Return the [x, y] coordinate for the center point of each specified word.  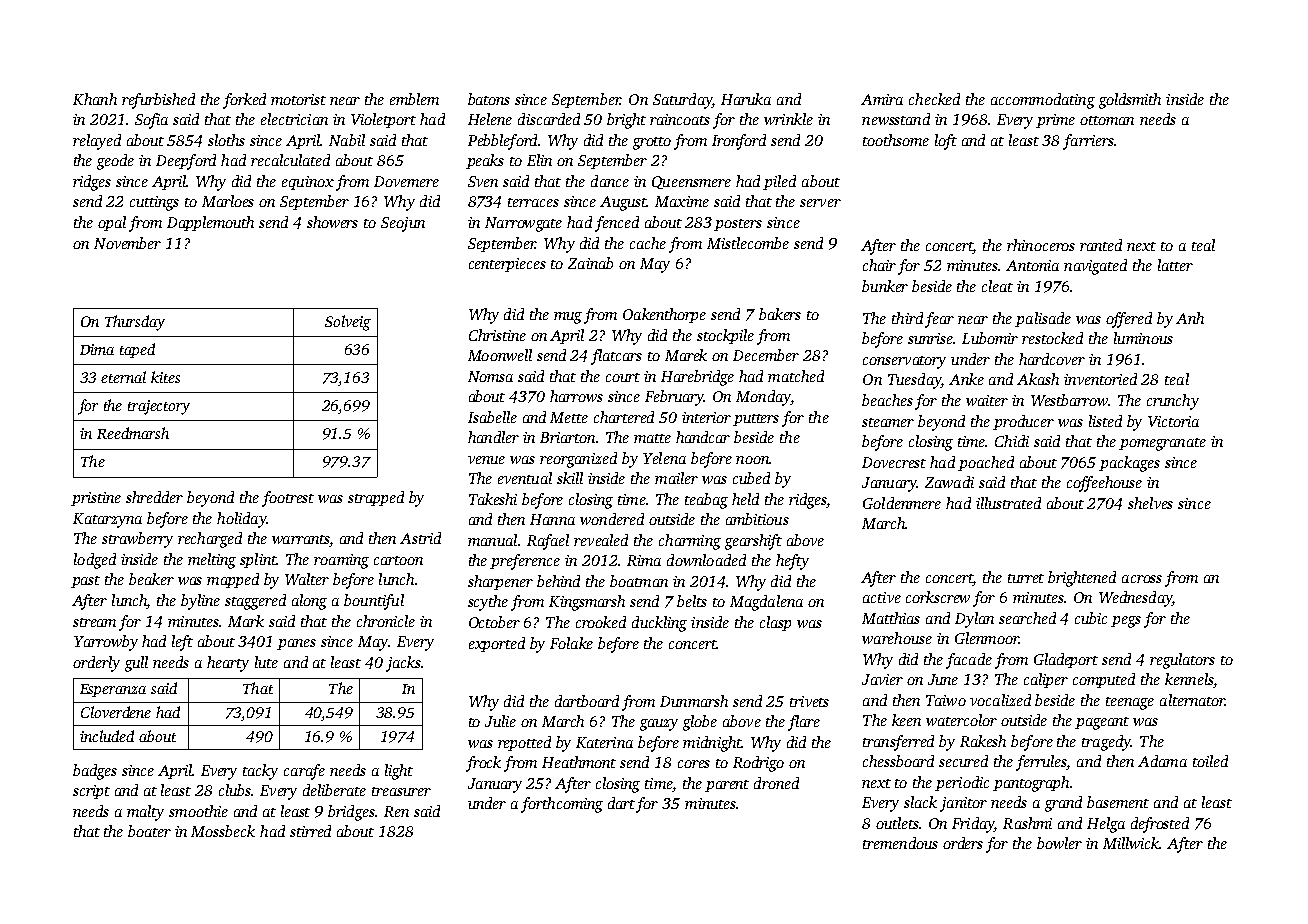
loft [946, 142]
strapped [376, 498]
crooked [601, 622]
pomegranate [1162, 444]
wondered [612, 519]
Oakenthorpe [664, 315]
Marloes [228, 201]
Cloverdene [116, 712]
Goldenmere [902, 503]
